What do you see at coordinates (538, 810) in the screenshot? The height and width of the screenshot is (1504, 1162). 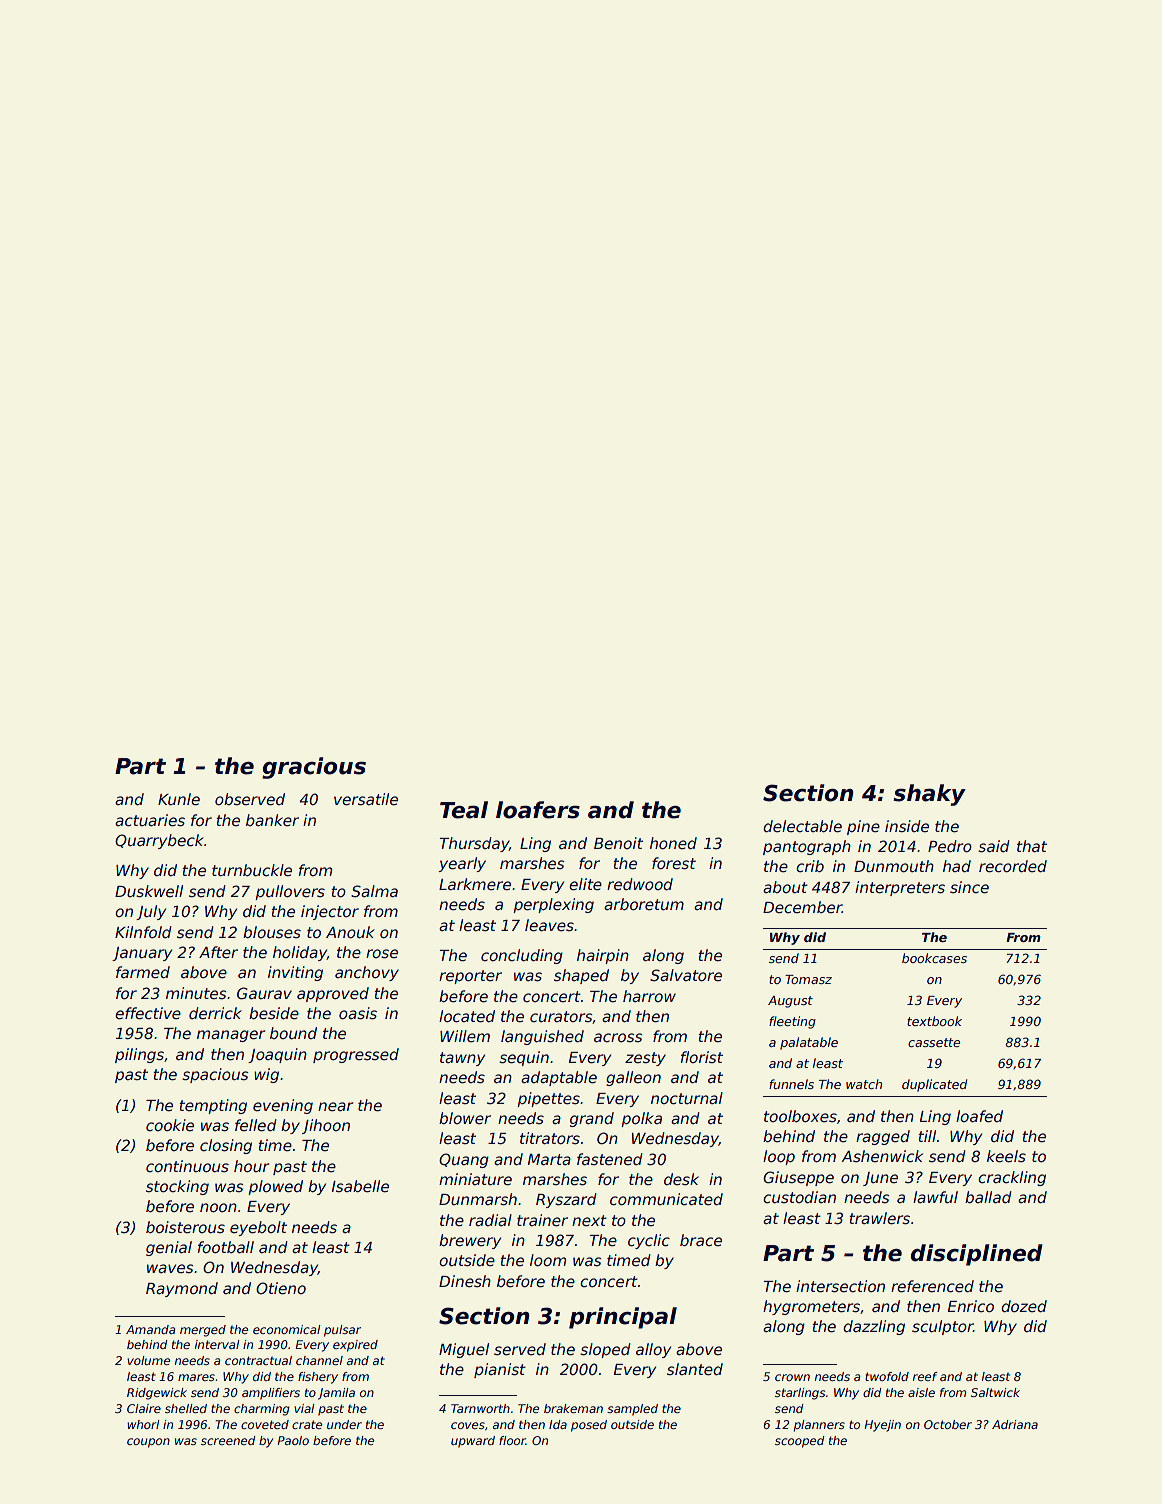 I see `loafers` at bounding box center [538, 810].
